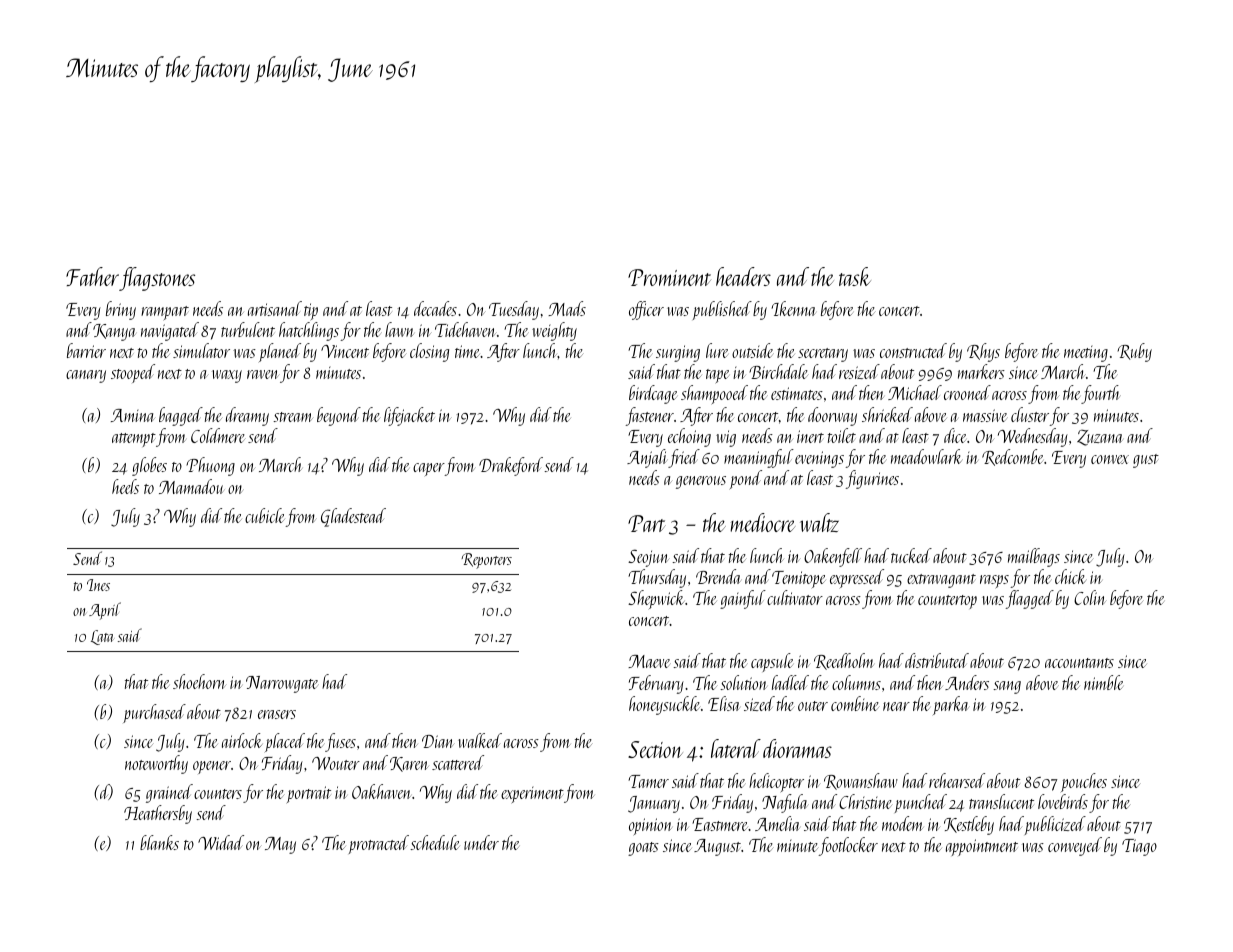 This screenshot has height=952, width=1233. Describe the element at coordinates (481, 842) in the screenshot. I see `under` at that location.
